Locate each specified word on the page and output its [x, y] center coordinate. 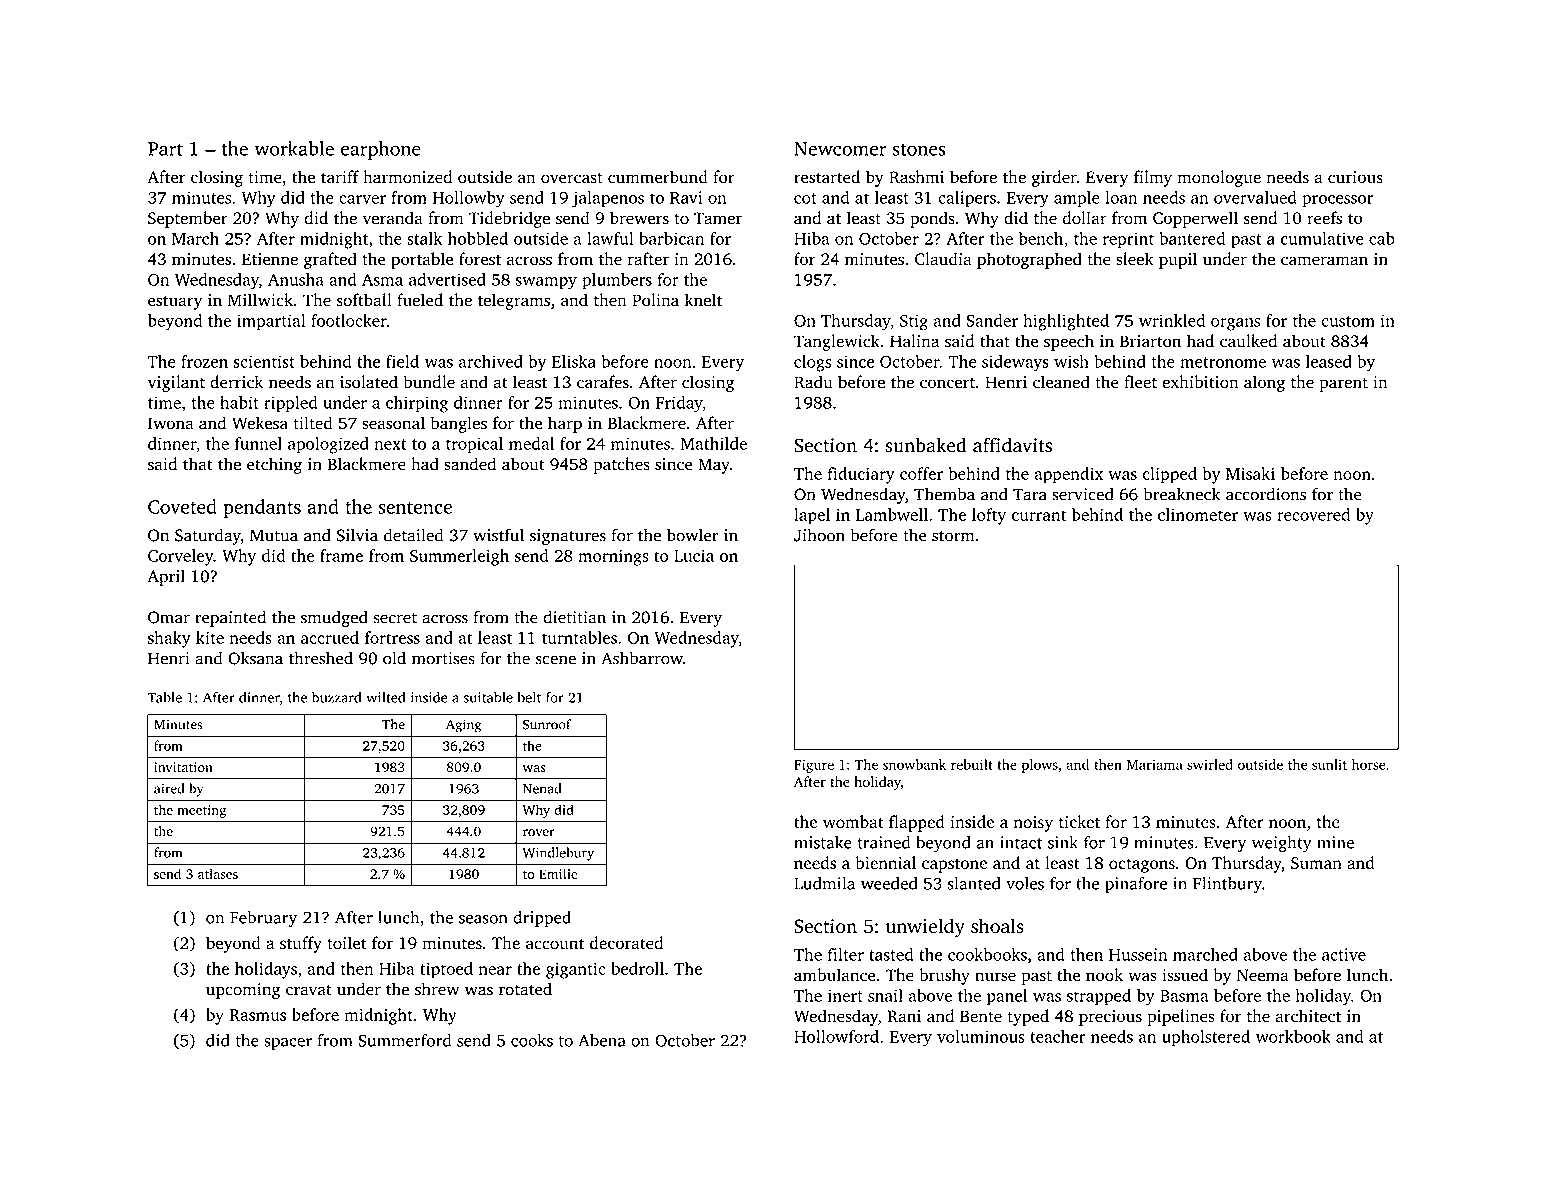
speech [1069, 342]
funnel [258, 443]
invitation [183, 767]
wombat [853, 821]
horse [1369, 764]
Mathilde [713, 443]
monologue [1219, 178]
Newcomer [840, 149]
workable [294, 148]
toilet [346, 943]
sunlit [1329, 764]
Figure [814, 766]
